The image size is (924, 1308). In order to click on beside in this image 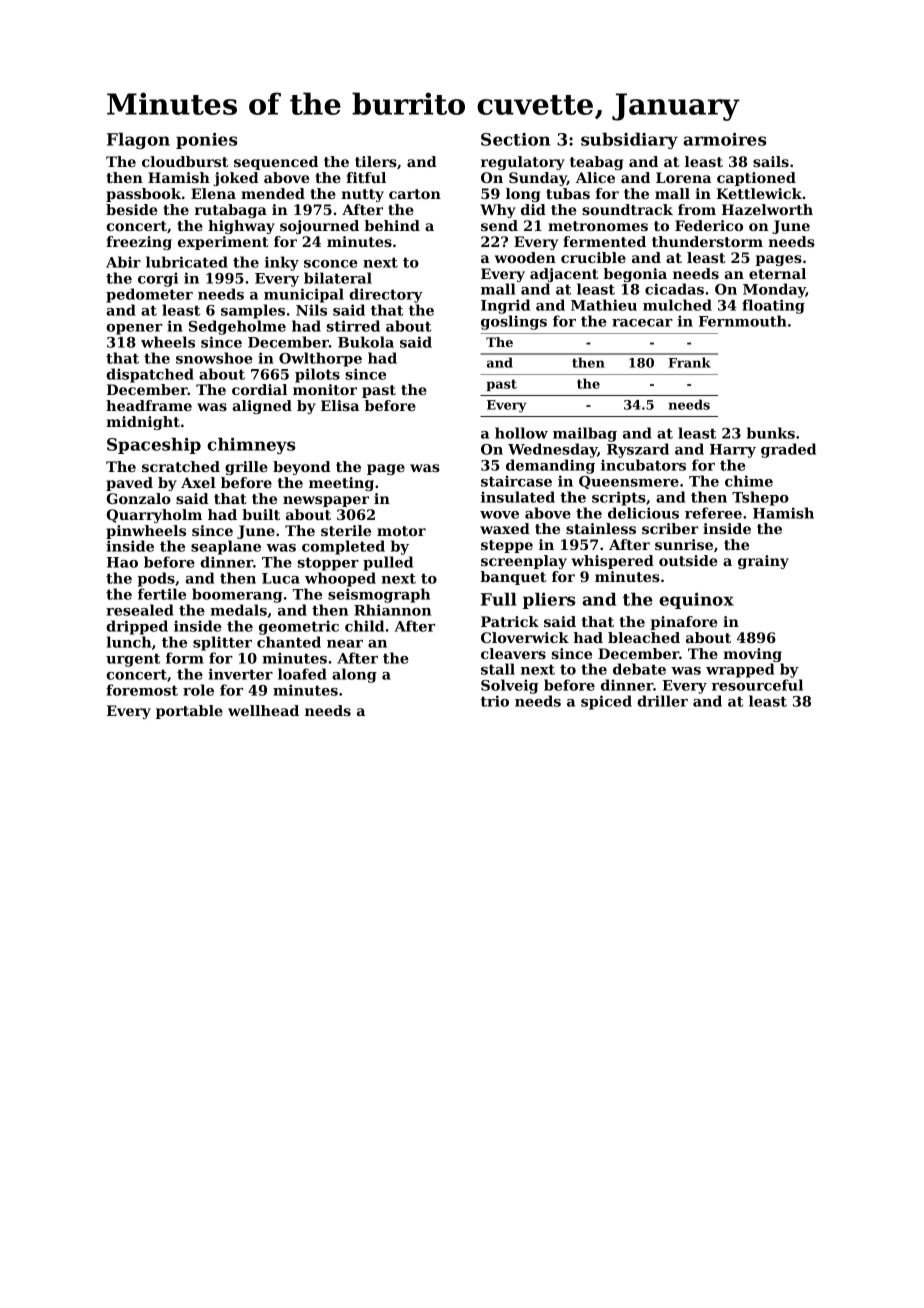, I will do `click(131, 209)`.
